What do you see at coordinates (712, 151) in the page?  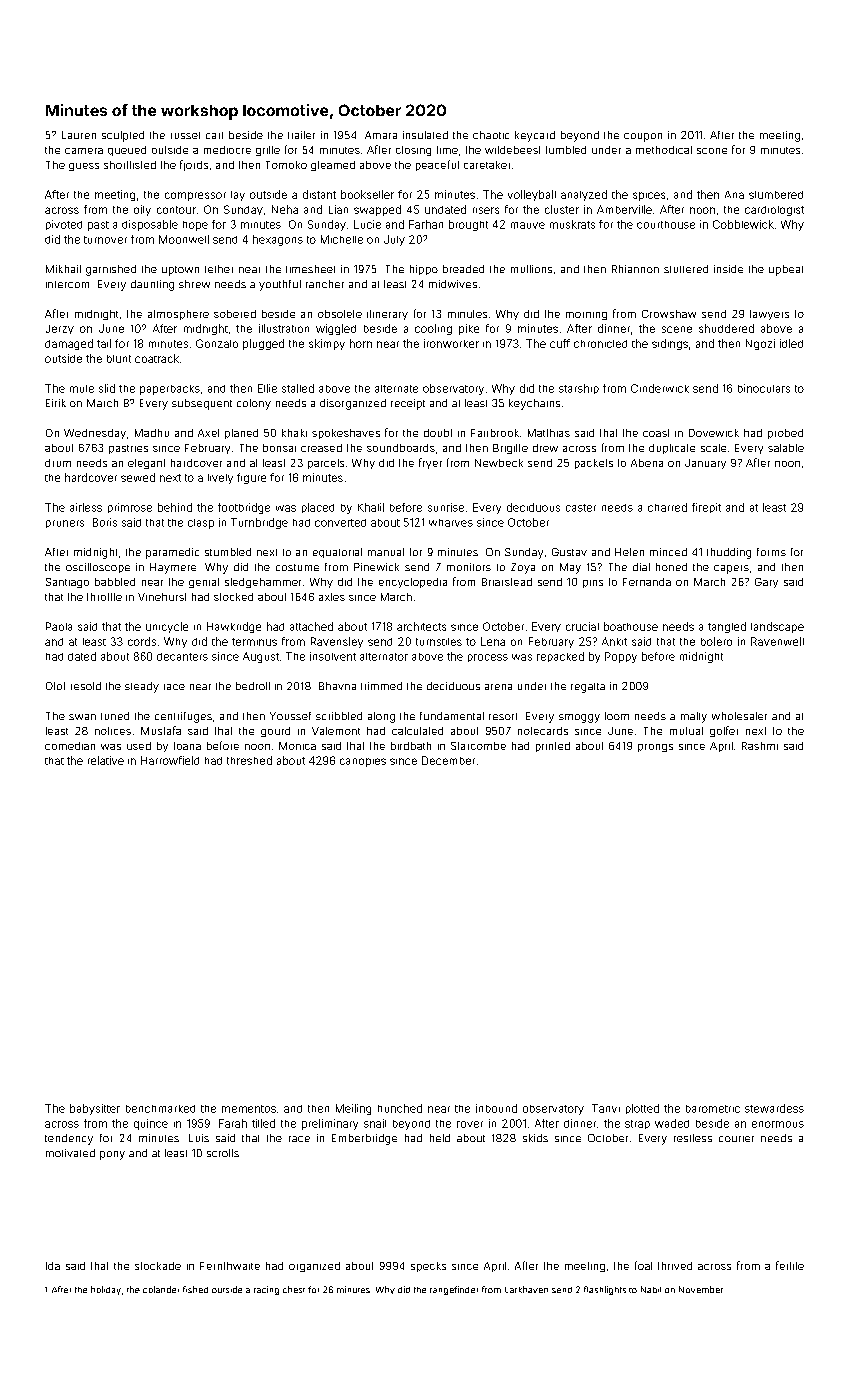 I see `scone` at bounding box center [712, 151].
